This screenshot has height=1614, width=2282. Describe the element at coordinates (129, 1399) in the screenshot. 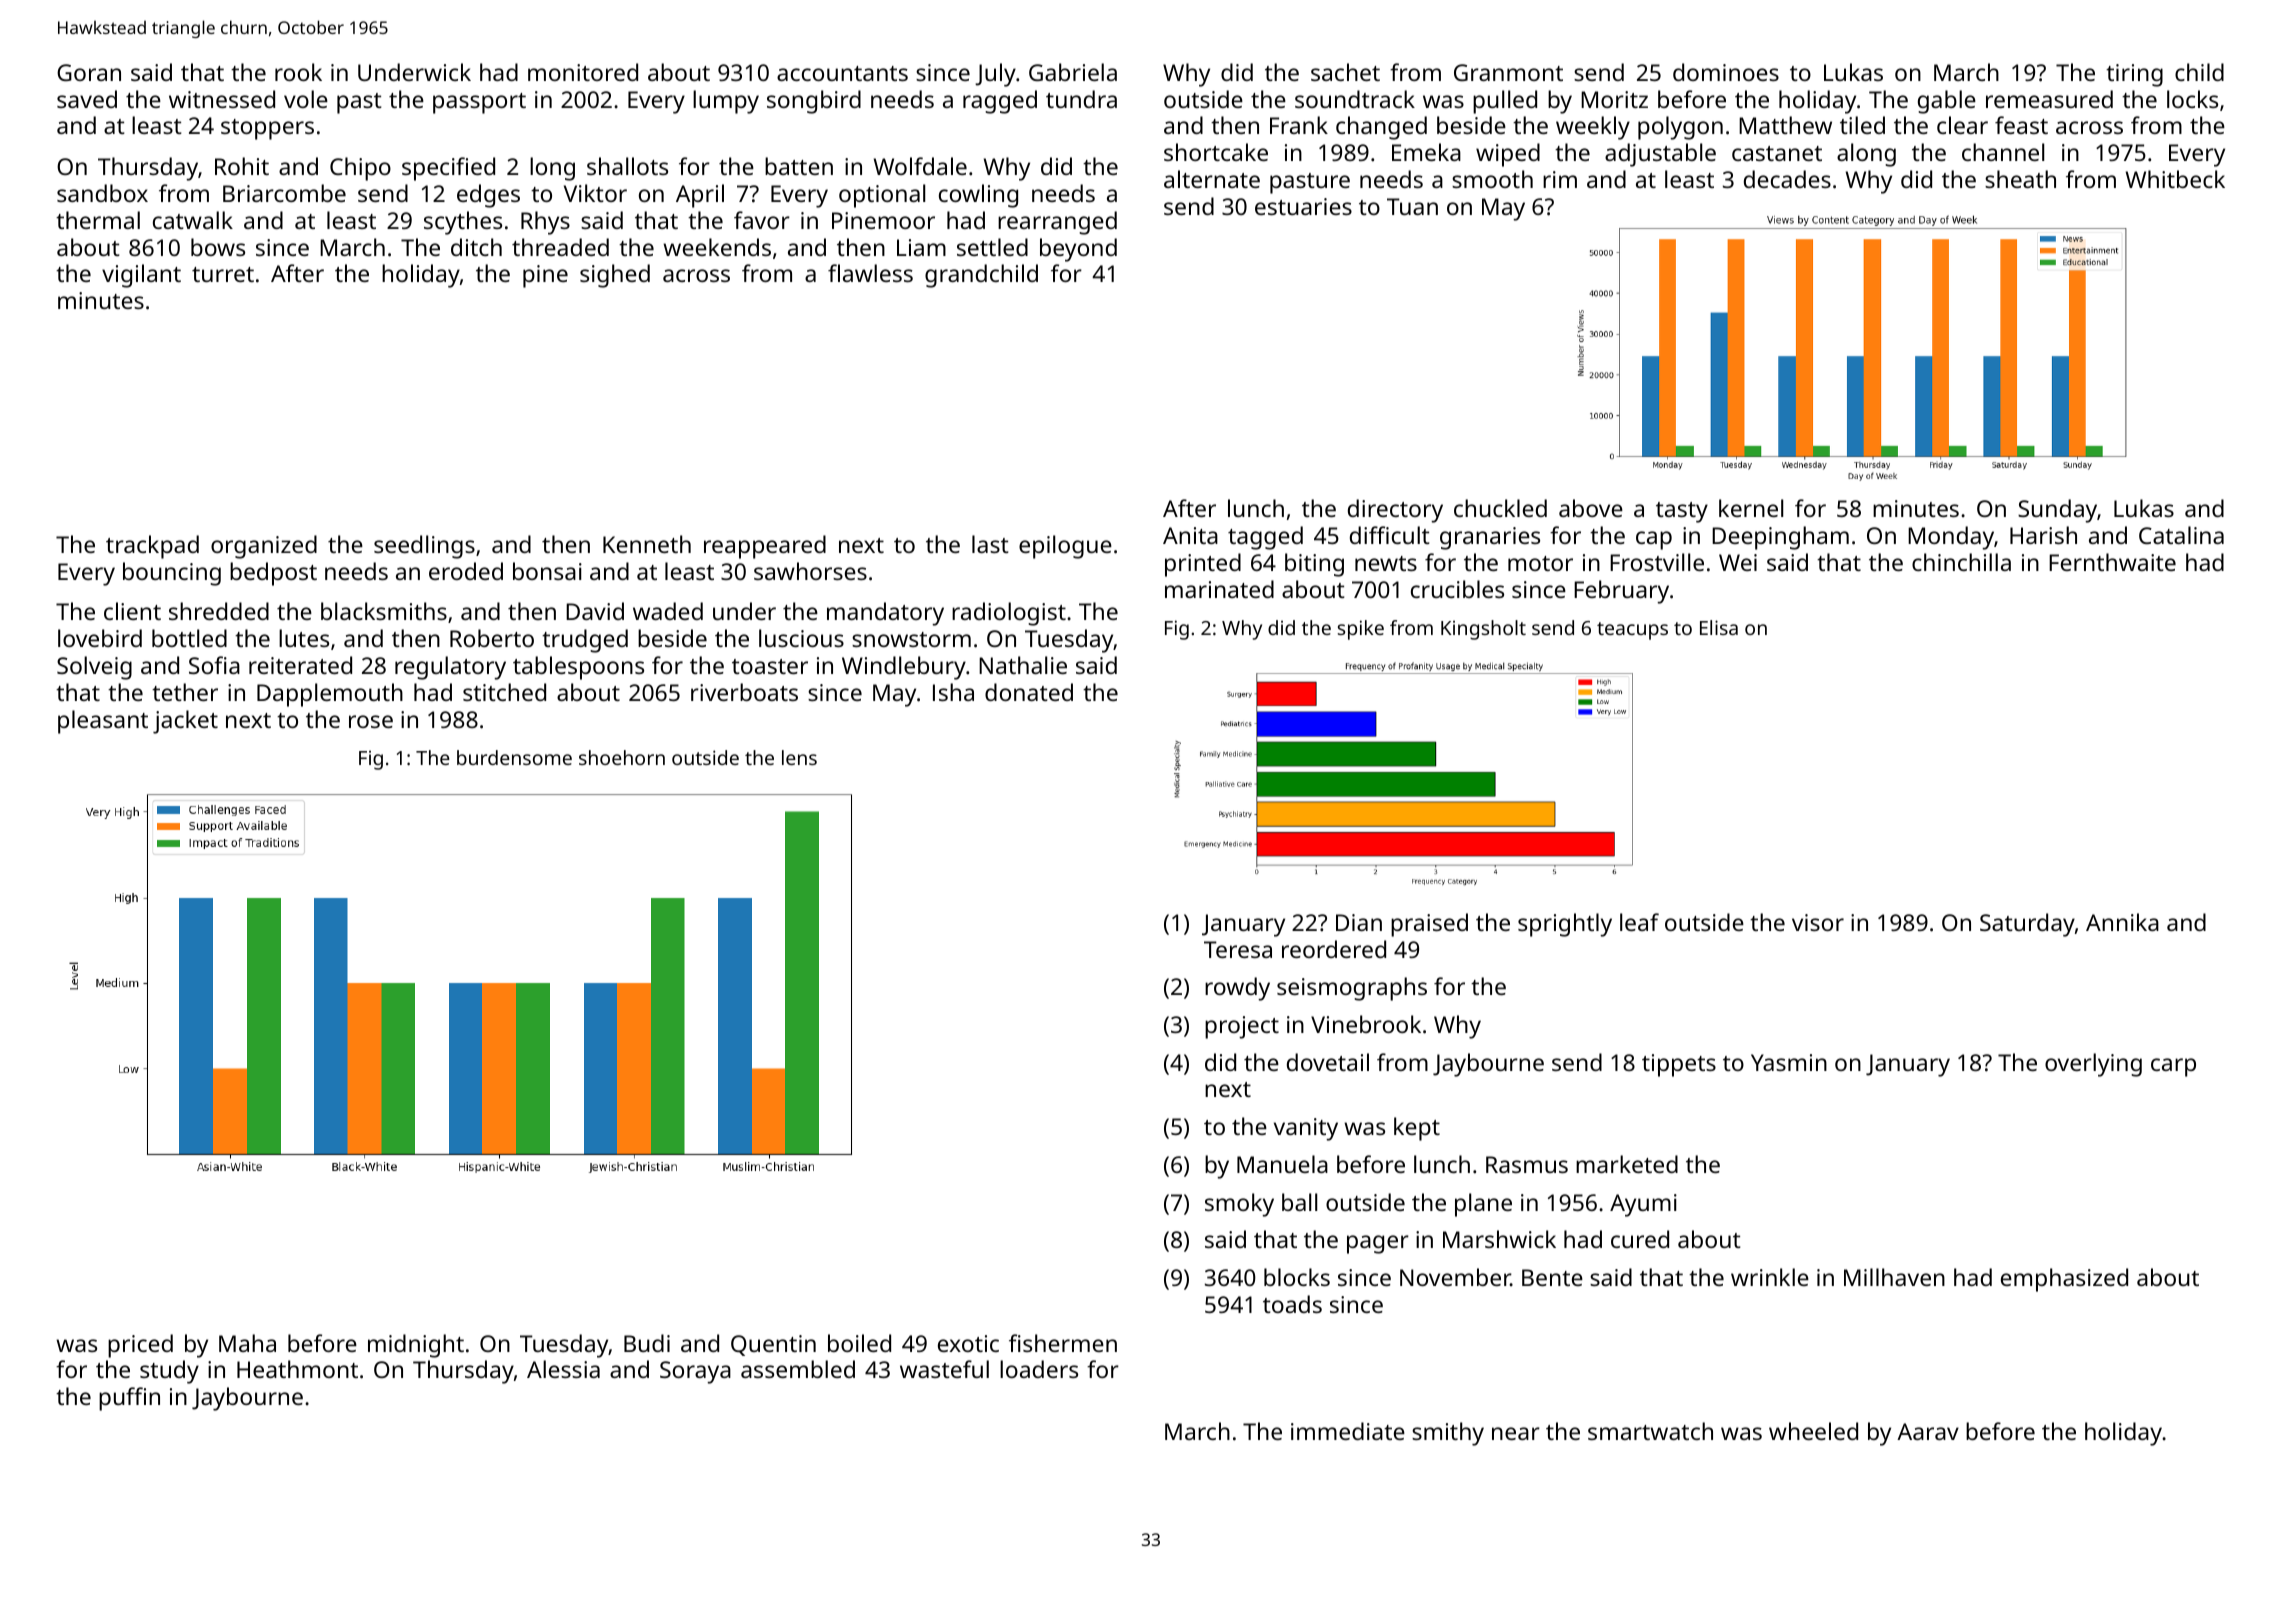

I see `puffin` at that location.
